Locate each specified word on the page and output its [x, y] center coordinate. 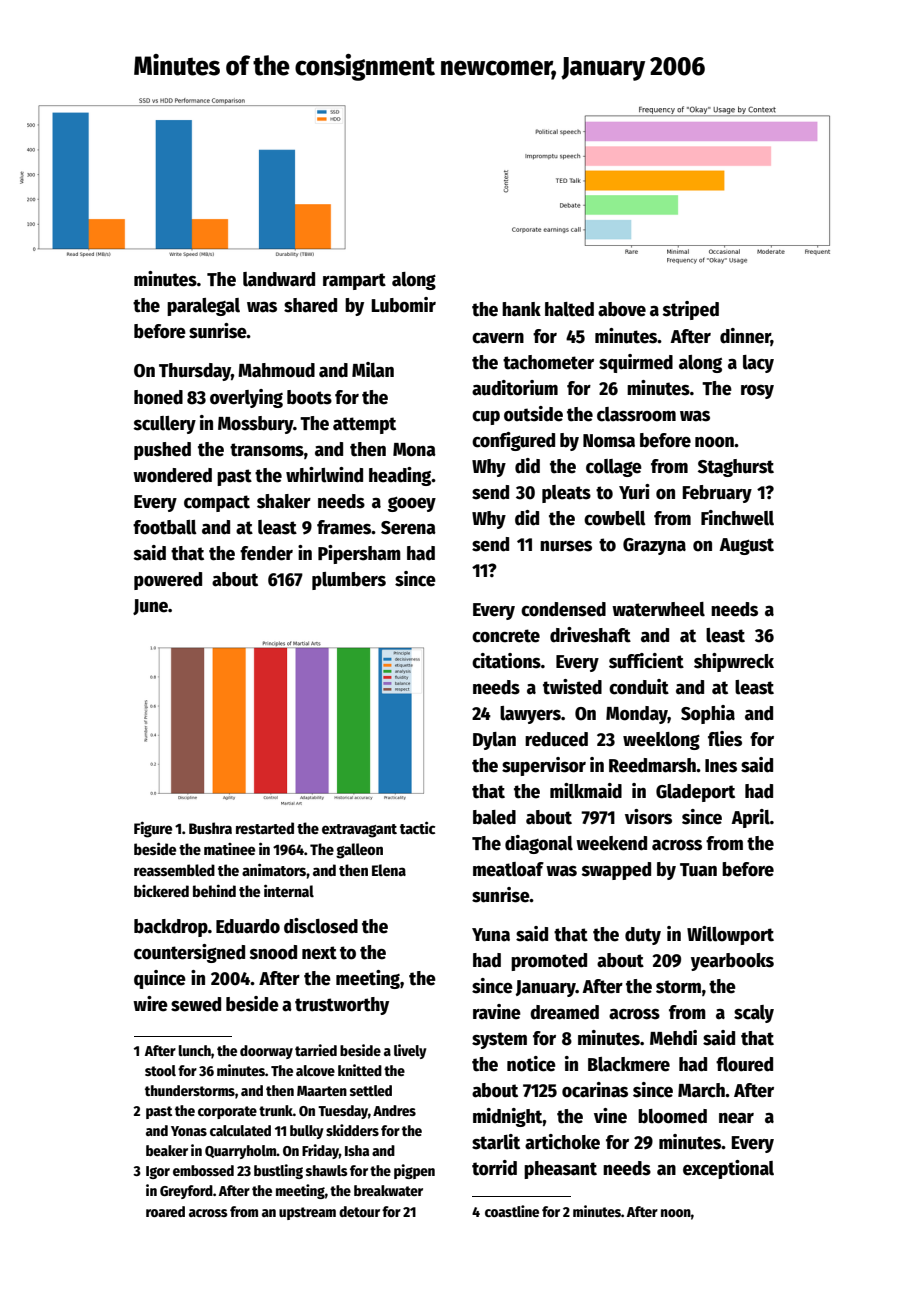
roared [165, 1211]
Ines [721, 766]
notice [531, 1064]
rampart [354, 281]
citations [506, 661]
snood [273, 952]
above [622, 309]
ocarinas [595, 1090]
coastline [512, 1211]
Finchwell [737, 518]
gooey [412, 504]
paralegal [203, 307]
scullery [165, 425]
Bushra [210, 828]
